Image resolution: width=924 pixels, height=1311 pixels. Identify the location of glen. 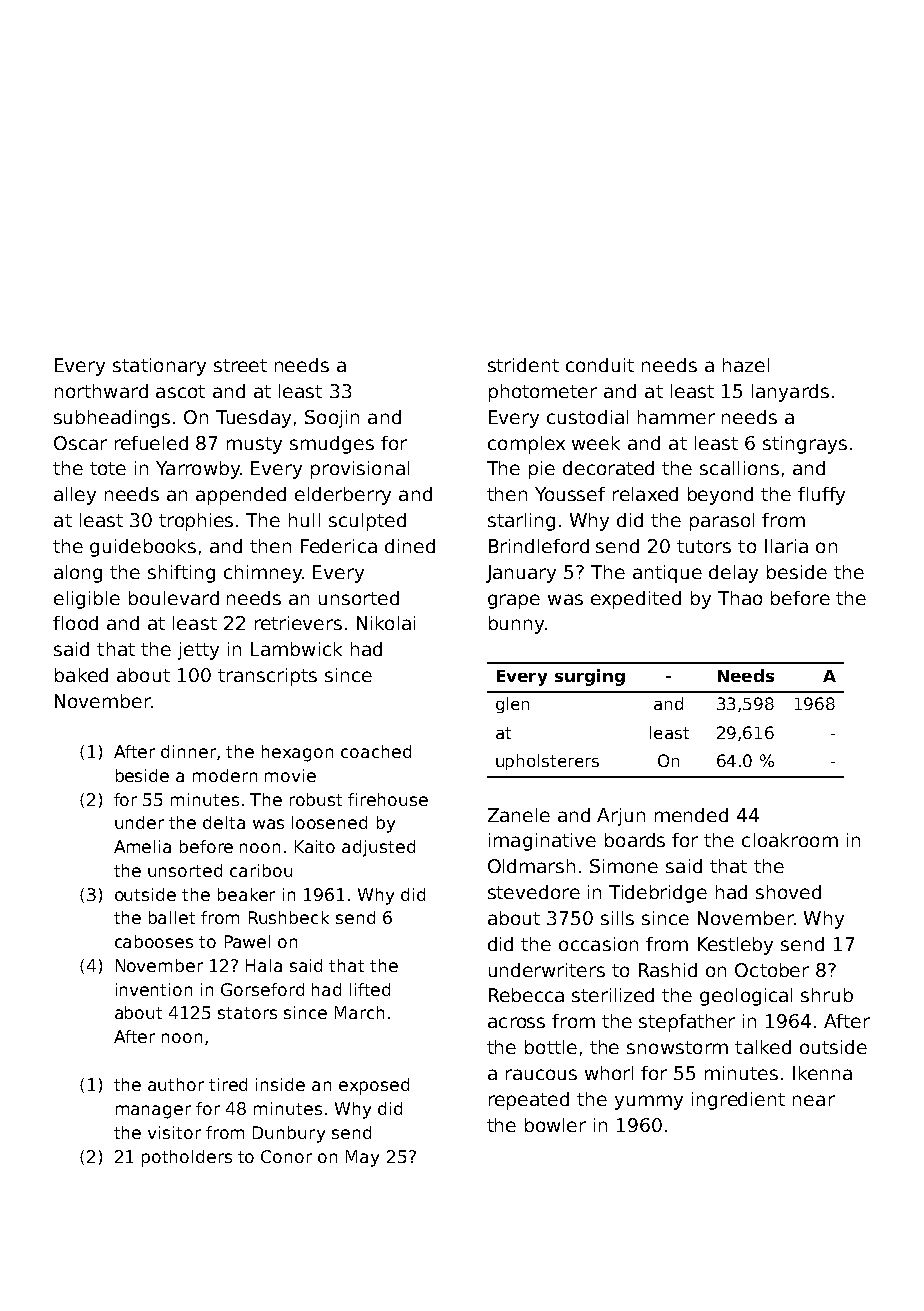
(512, 705).
